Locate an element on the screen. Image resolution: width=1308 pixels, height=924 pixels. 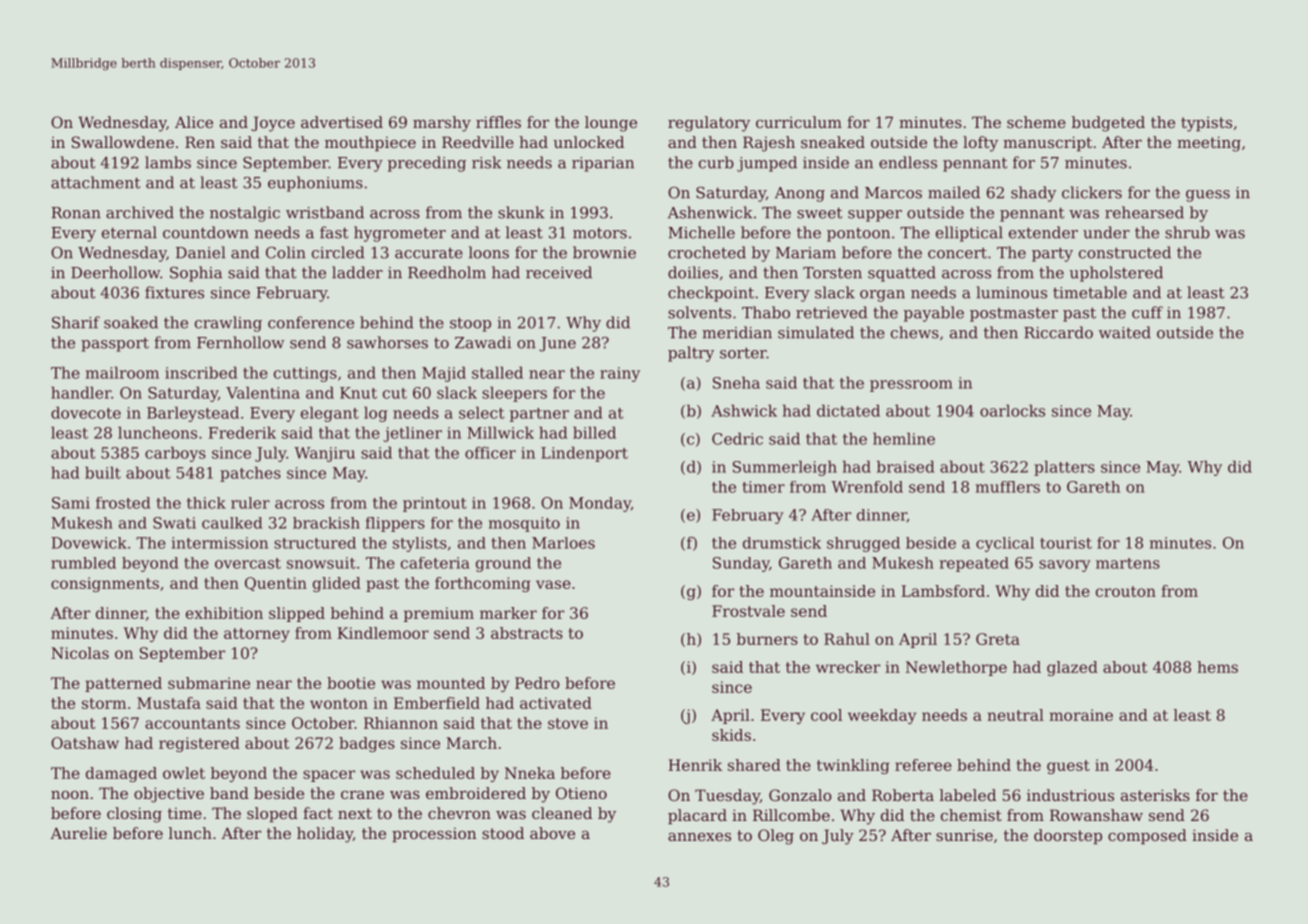
solvents is located at coordinates (699, 312).
